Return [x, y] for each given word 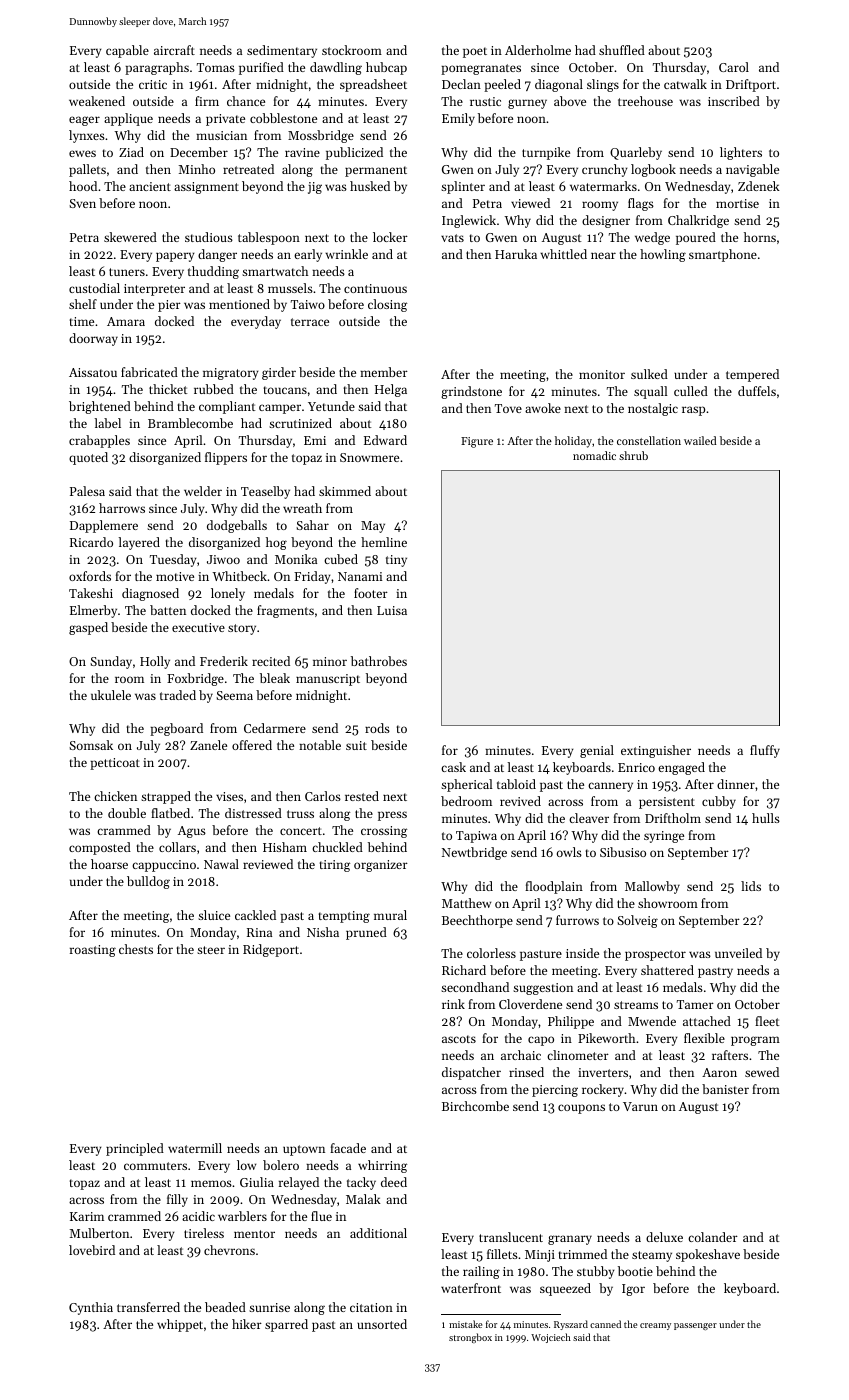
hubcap [386, 68]
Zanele [208, 745]
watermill [195, 1148]
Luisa [392, 610]
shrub [633, 455]
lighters [741, 153]
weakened [97, 101]
